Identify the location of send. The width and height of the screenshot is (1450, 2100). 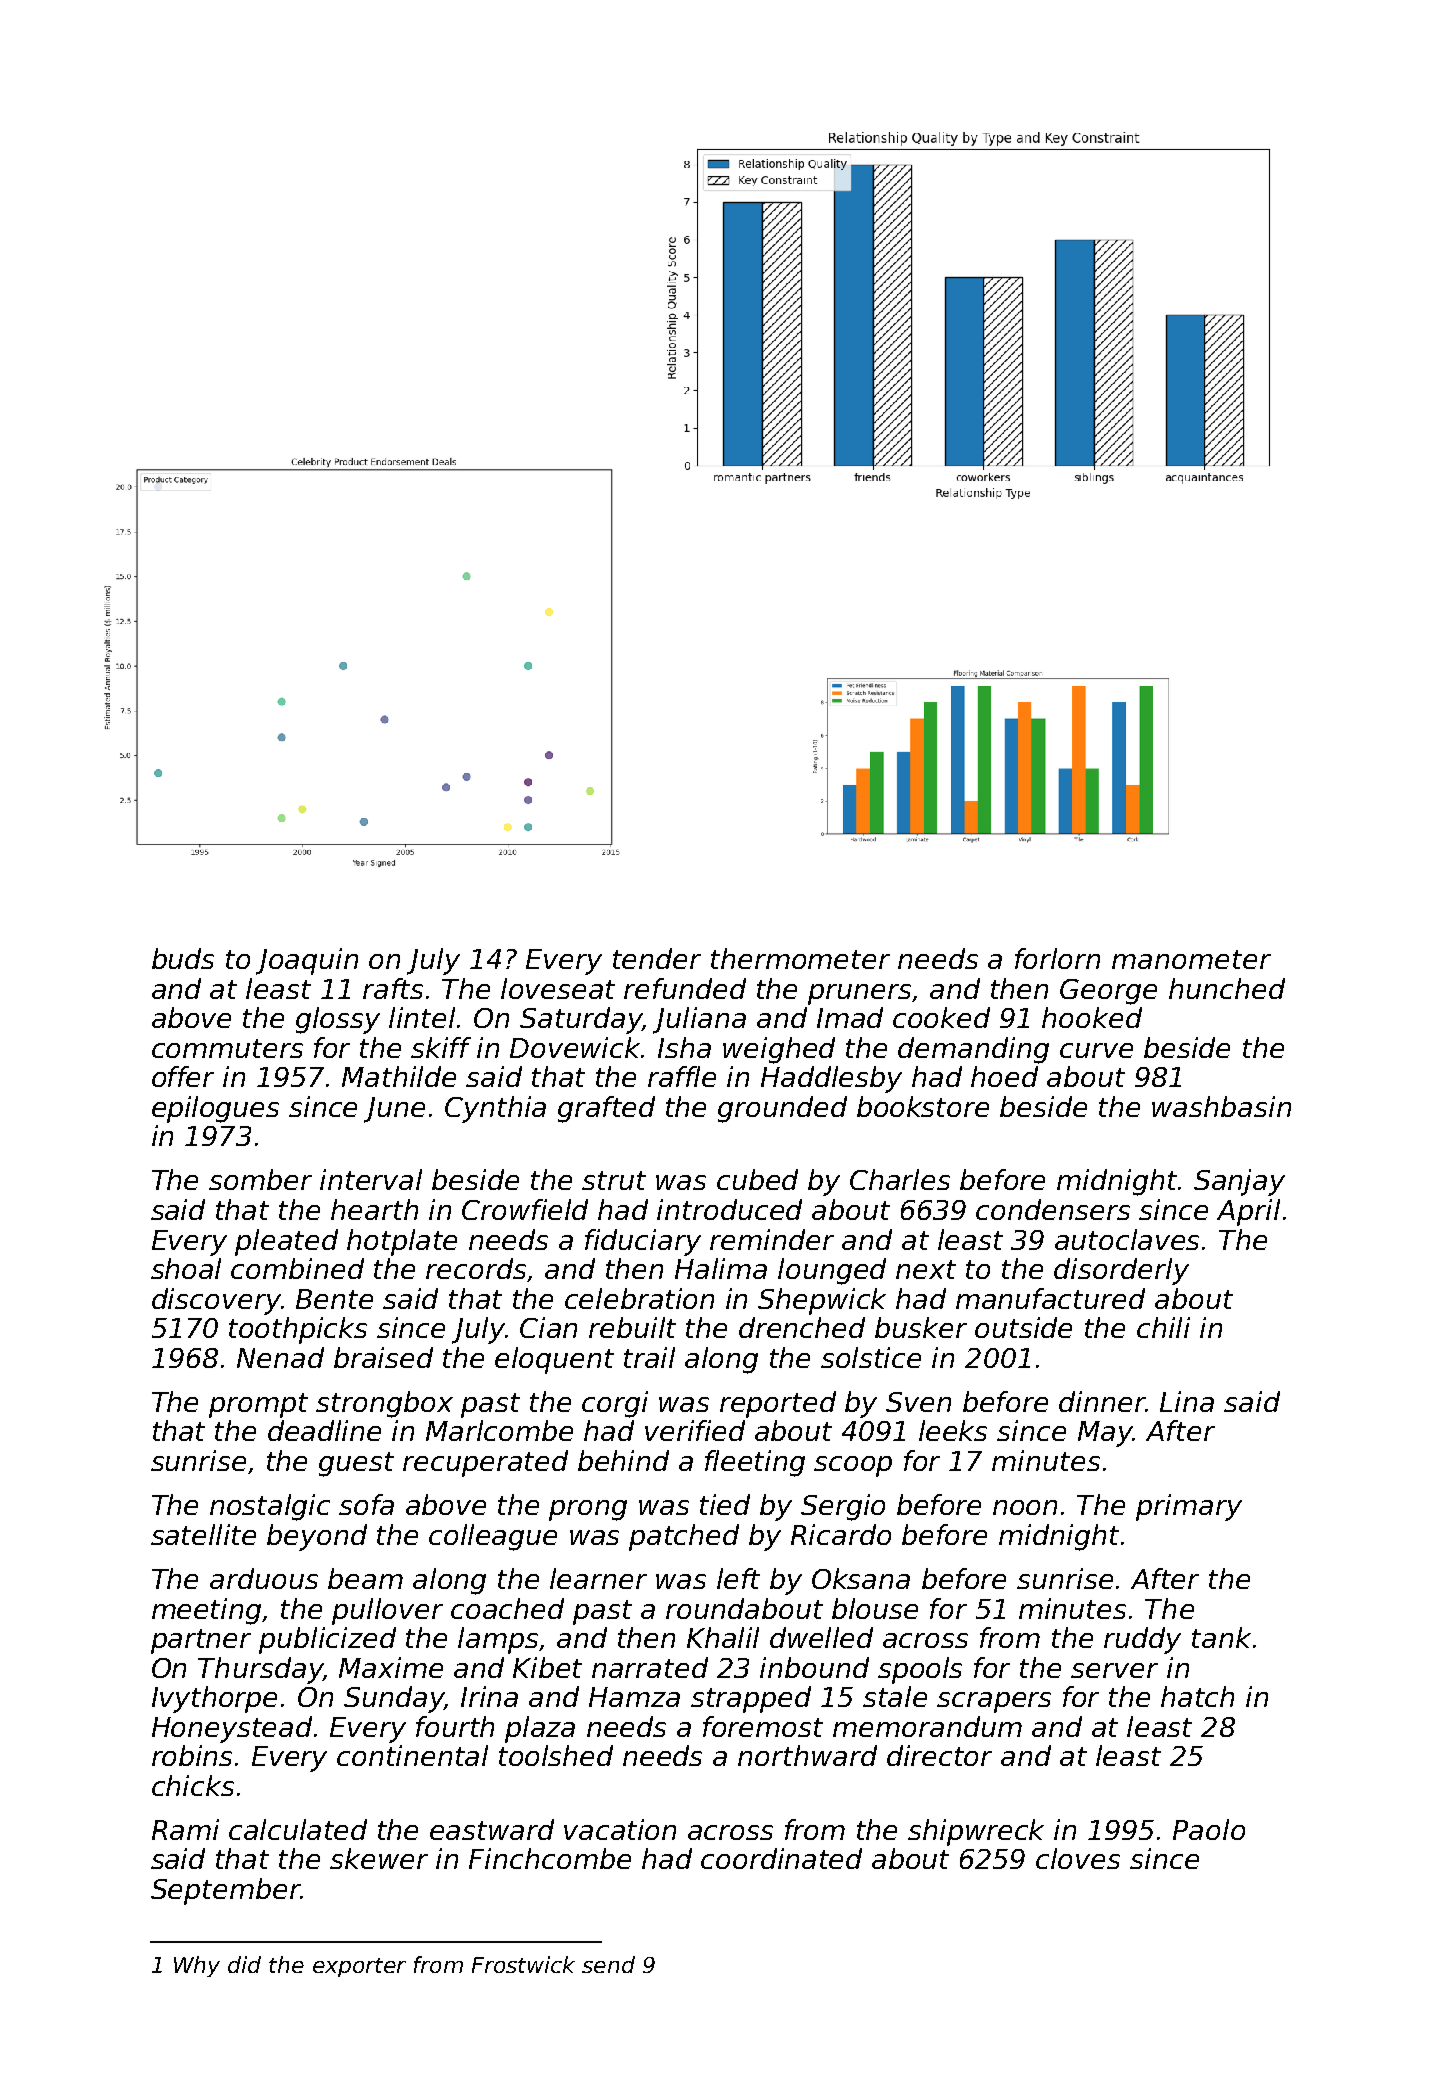
(608, 1964).
